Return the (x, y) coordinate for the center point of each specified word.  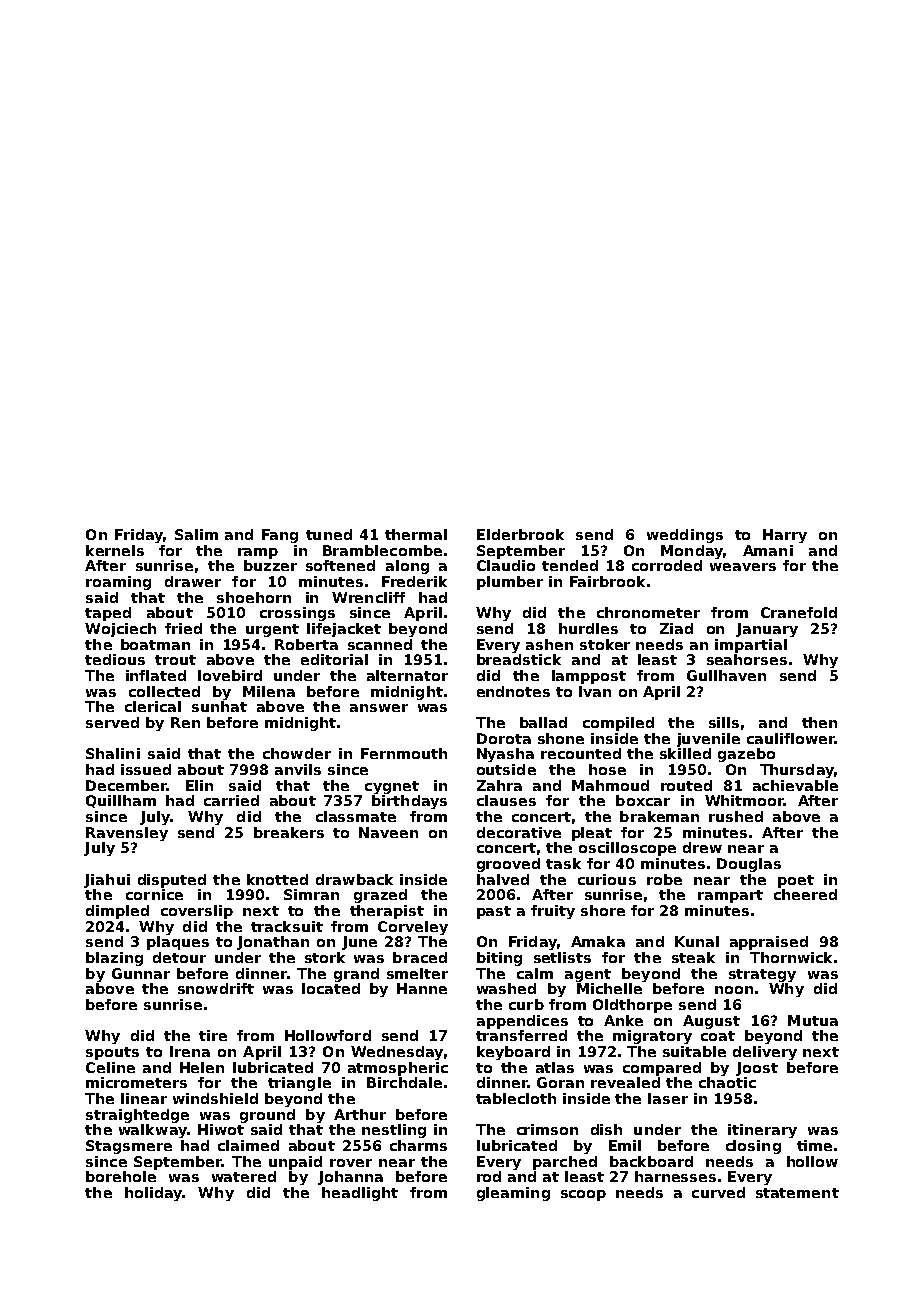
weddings (685, 536)
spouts (112, 1053)
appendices (522, 1022)
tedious (115, 659)
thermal (416, 534)
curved (718, 1192)
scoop (583, 1195)
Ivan (595, 691)
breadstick (519, 659)
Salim (196, 534)
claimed (248, 1145)
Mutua (813, 1020)
